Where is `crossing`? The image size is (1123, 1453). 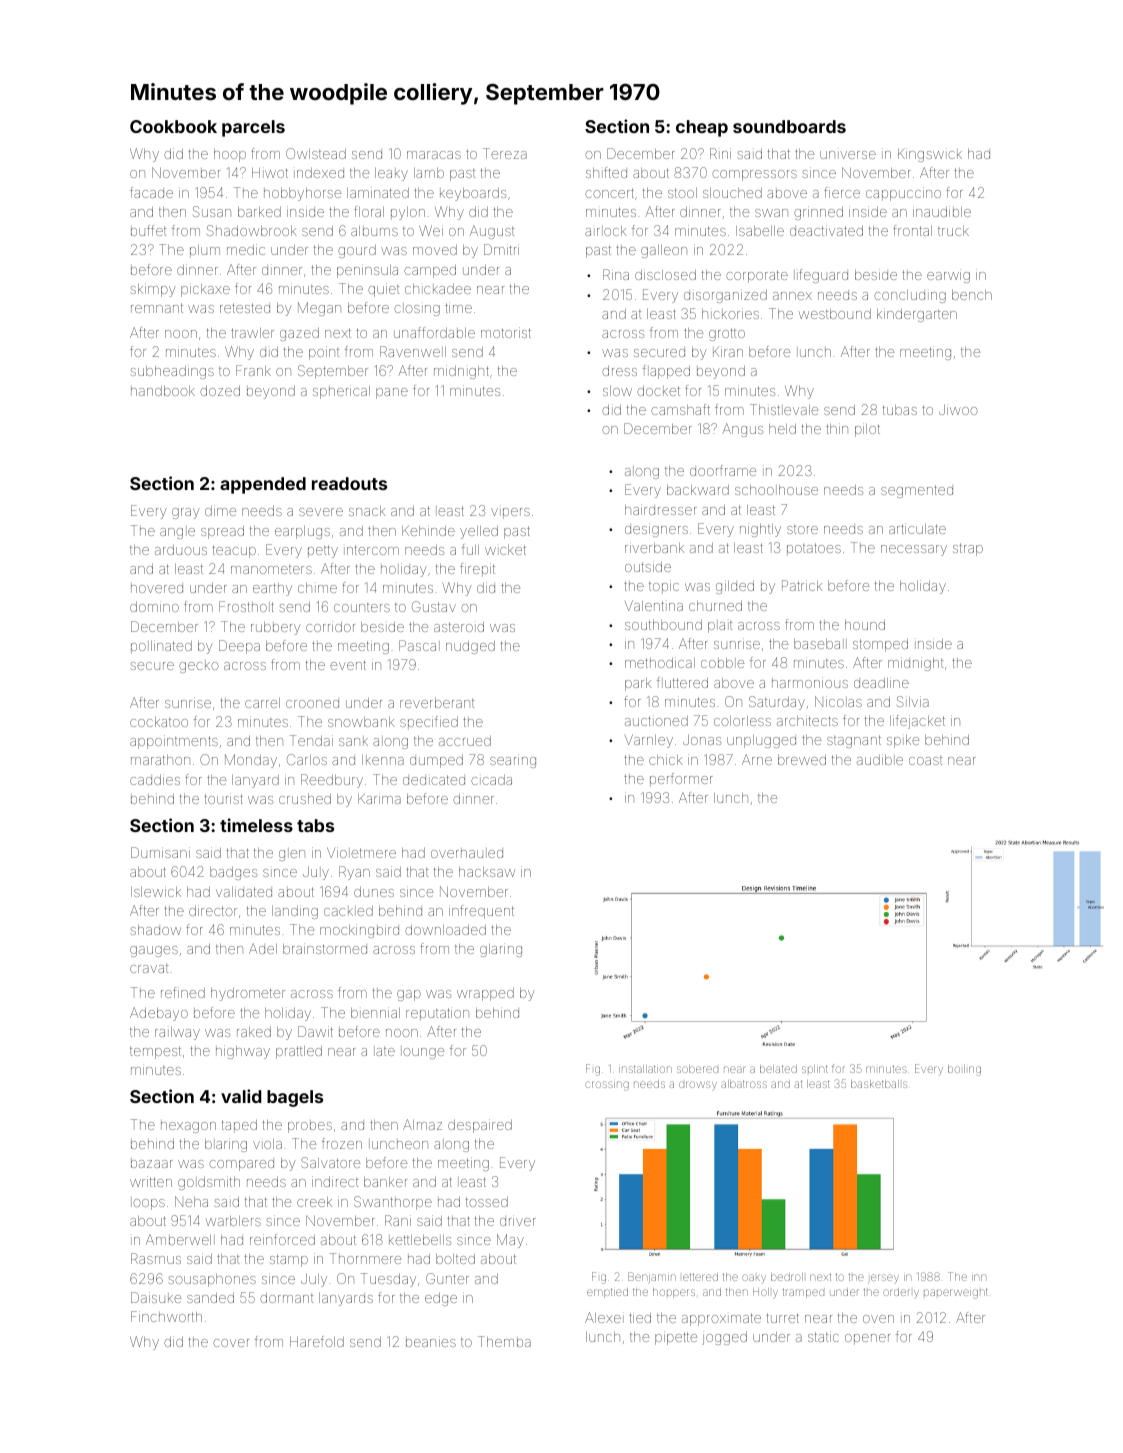 crossing is located at coordinates (607, 1086).
